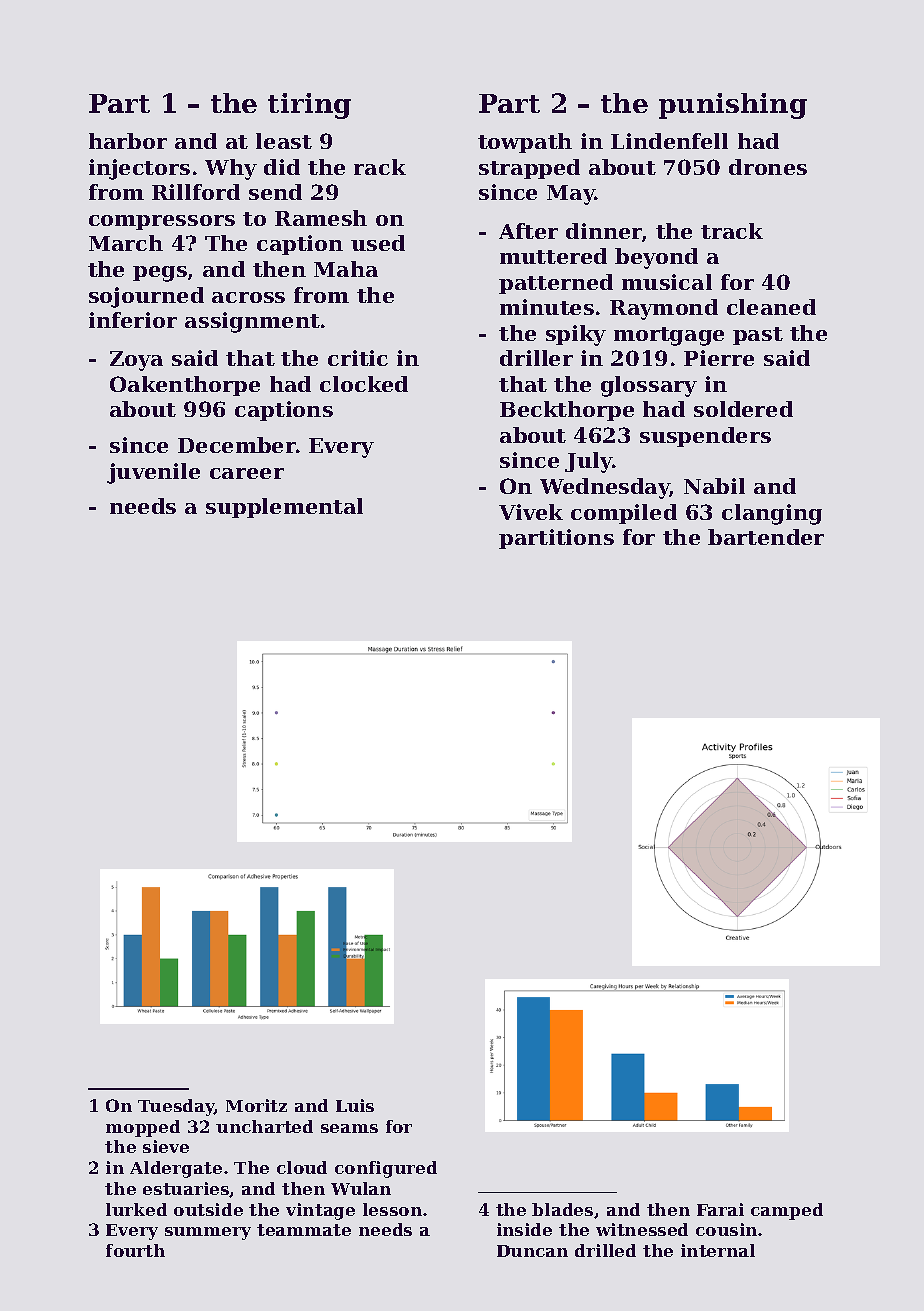  What do you see at coordinates (525, 143) in the image?
I see `towpath` at bounding box center [525, 143].
